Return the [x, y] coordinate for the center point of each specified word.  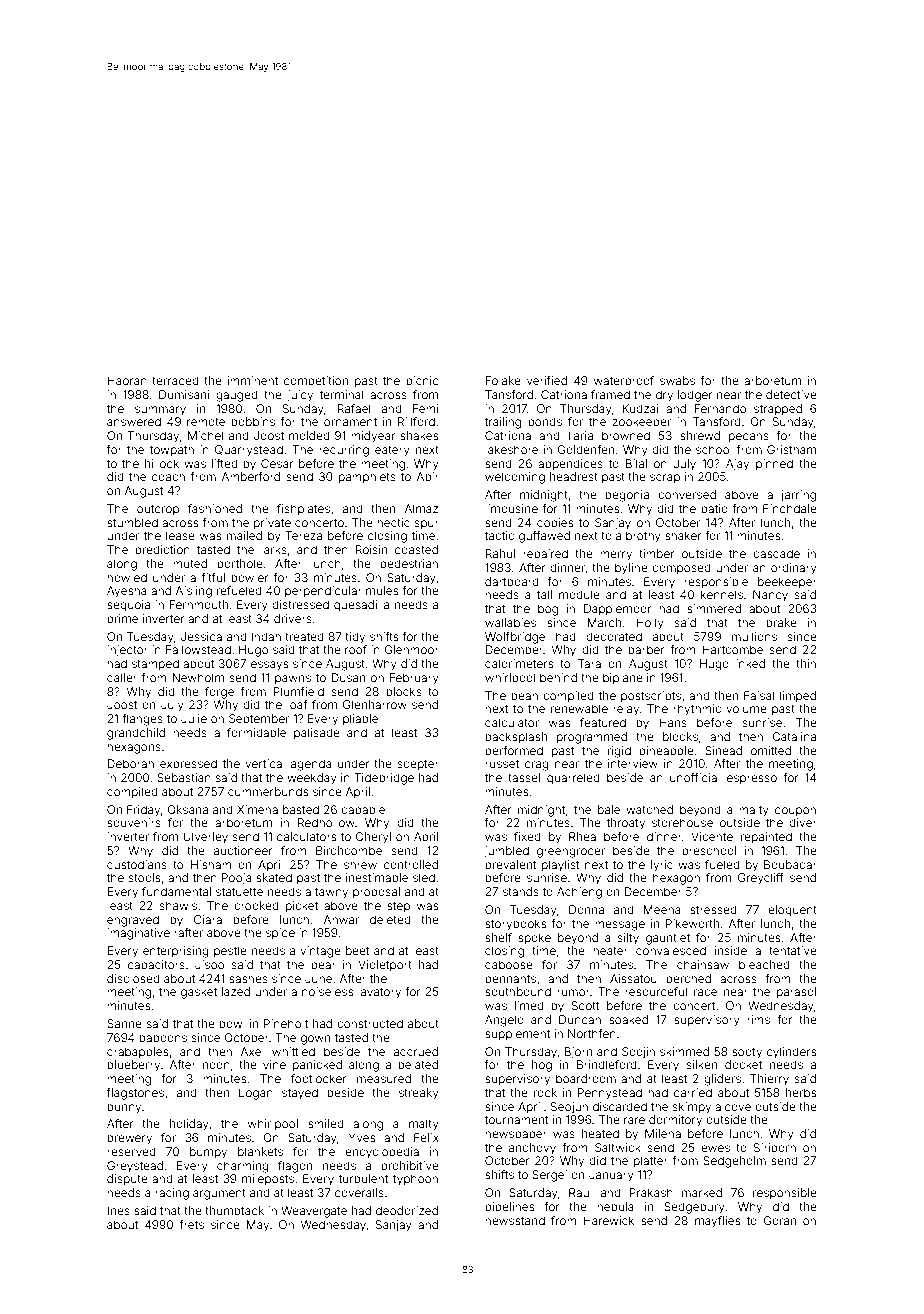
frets [191, 1224]
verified [547, 380]
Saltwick [618, 1147]
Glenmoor [411, 649]
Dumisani [184, 394]
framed [610, 394]
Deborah [130, 763]
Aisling [194, 592]
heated [600, 1133]
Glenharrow [375, 704]
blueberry [133, 1066]
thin [806, 663]
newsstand [515, 1220]
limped [798, 697]
